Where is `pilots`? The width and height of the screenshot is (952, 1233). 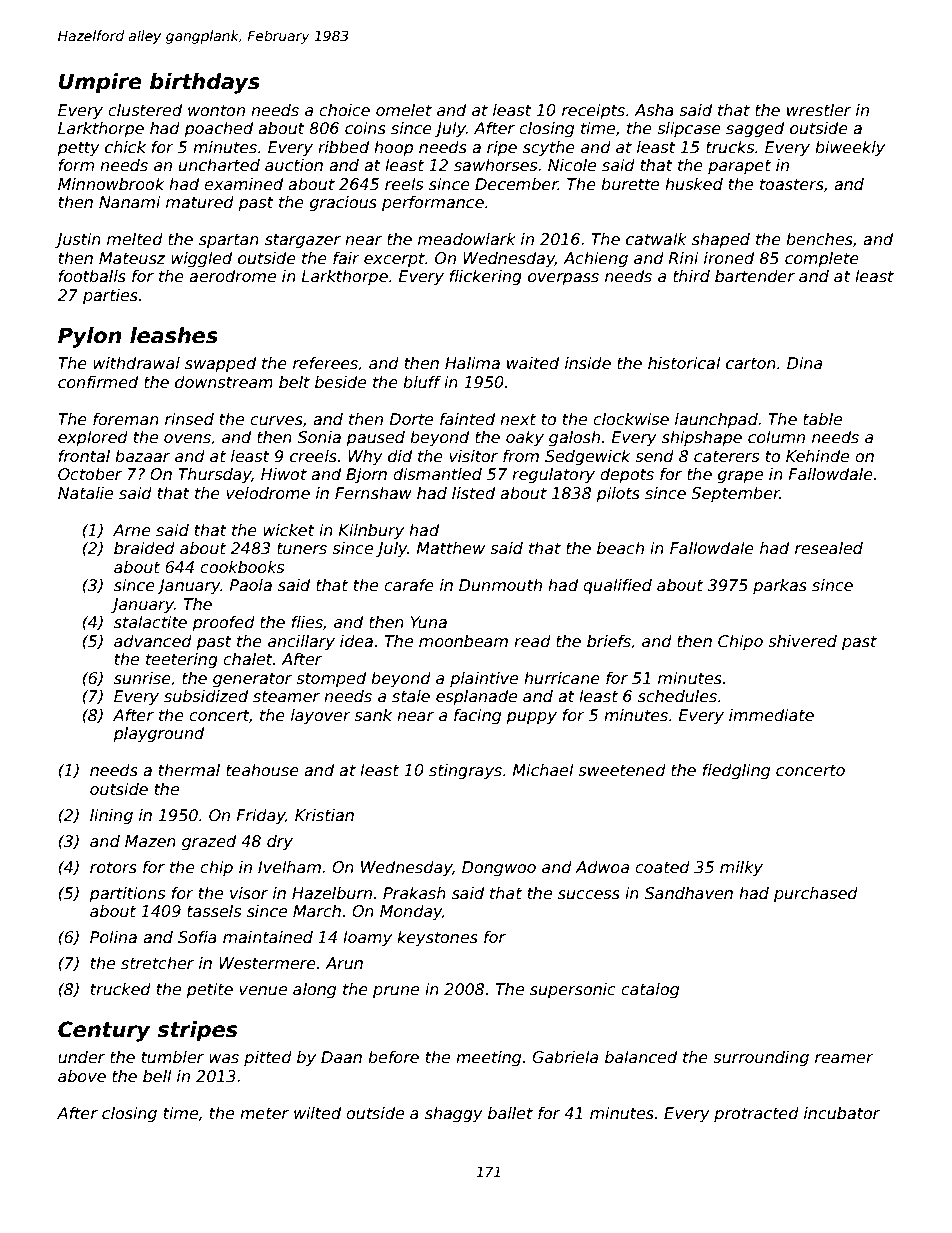
pilots is located at coordinates (618, 494).
